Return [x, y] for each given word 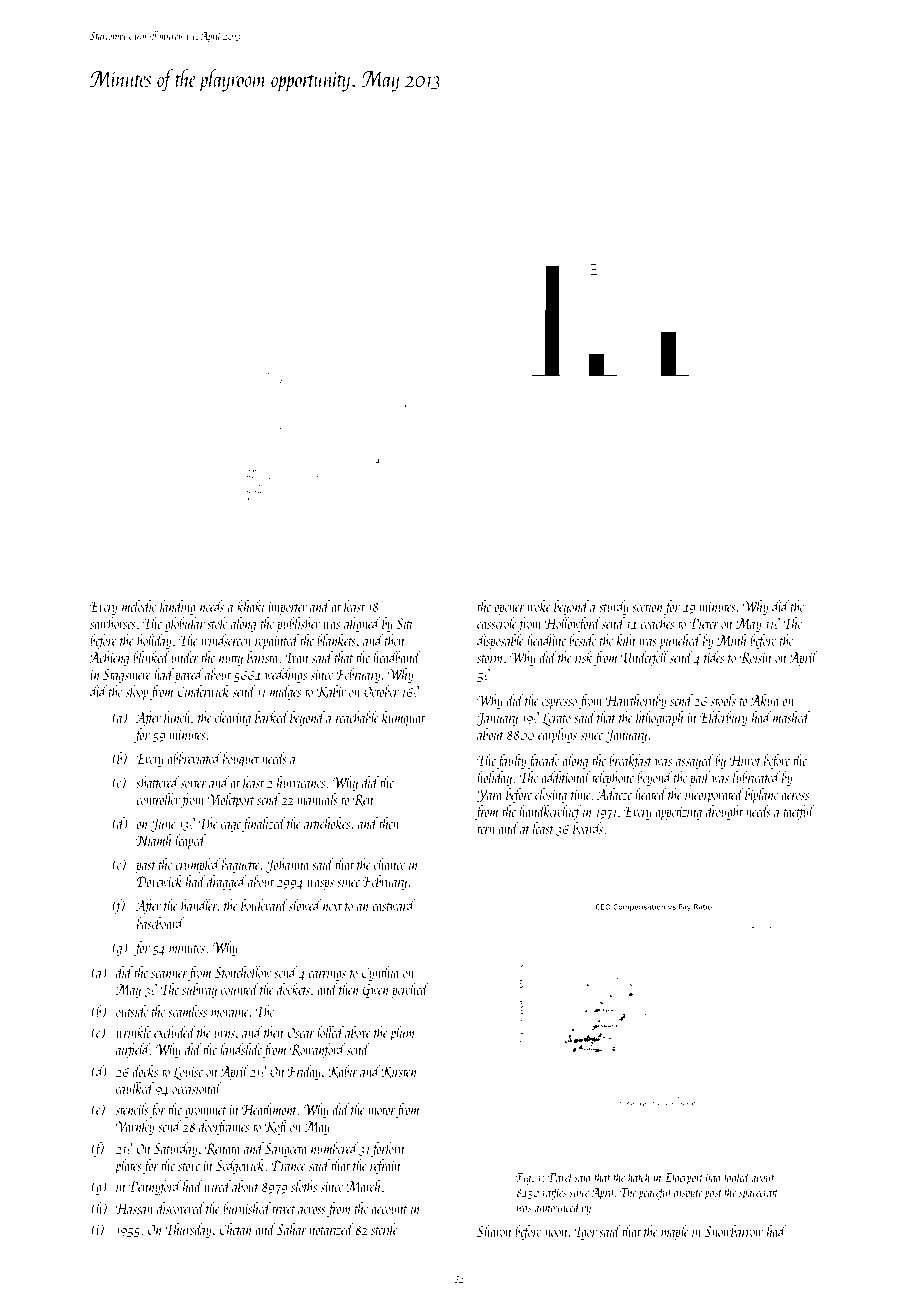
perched [410, 990]
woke [539, 606]
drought [724, 812]
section [647, 607]
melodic [139, 606]
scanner [169, 974]
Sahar [292, 1229]
